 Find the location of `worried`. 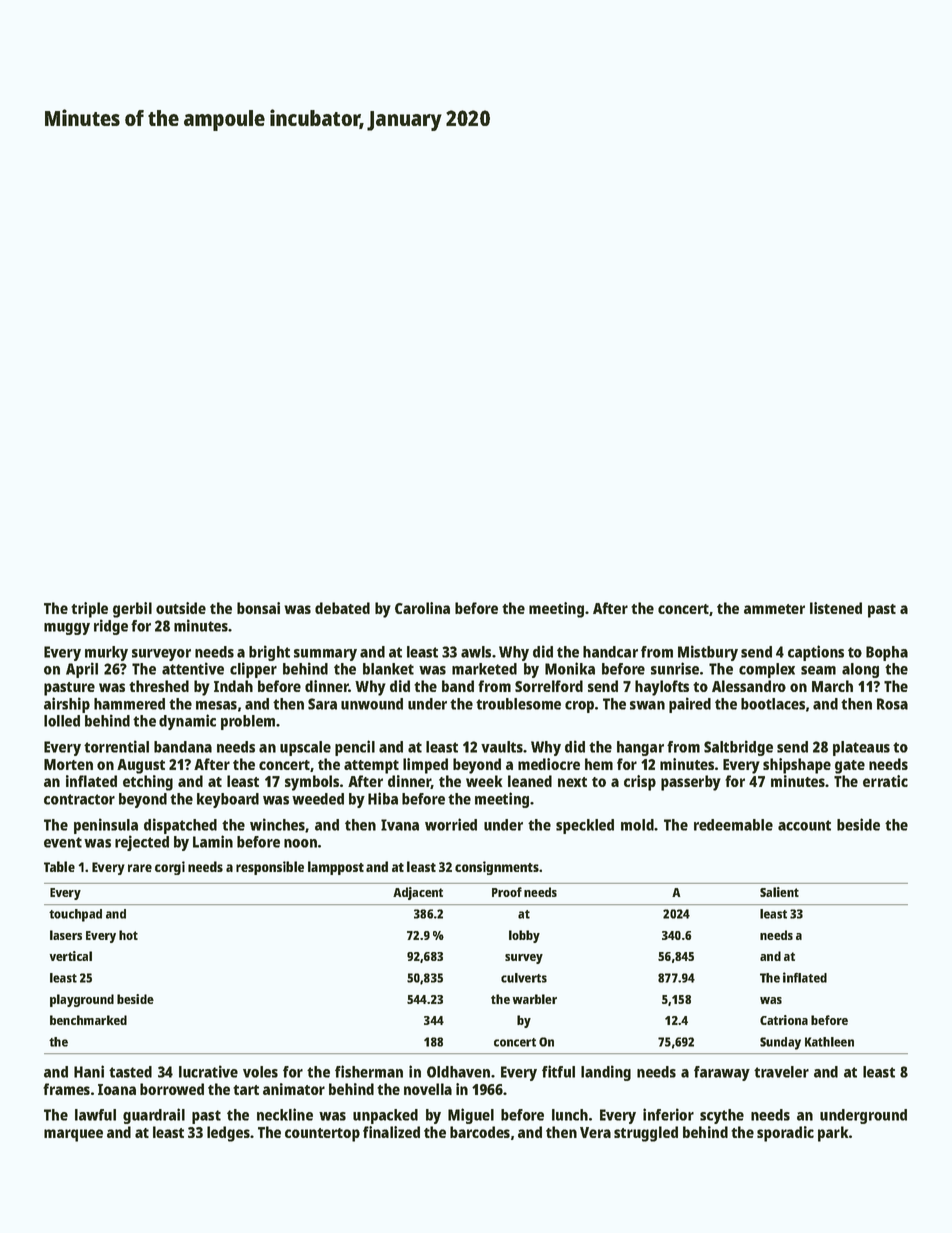

worried is located at coordinates (451, 824).
